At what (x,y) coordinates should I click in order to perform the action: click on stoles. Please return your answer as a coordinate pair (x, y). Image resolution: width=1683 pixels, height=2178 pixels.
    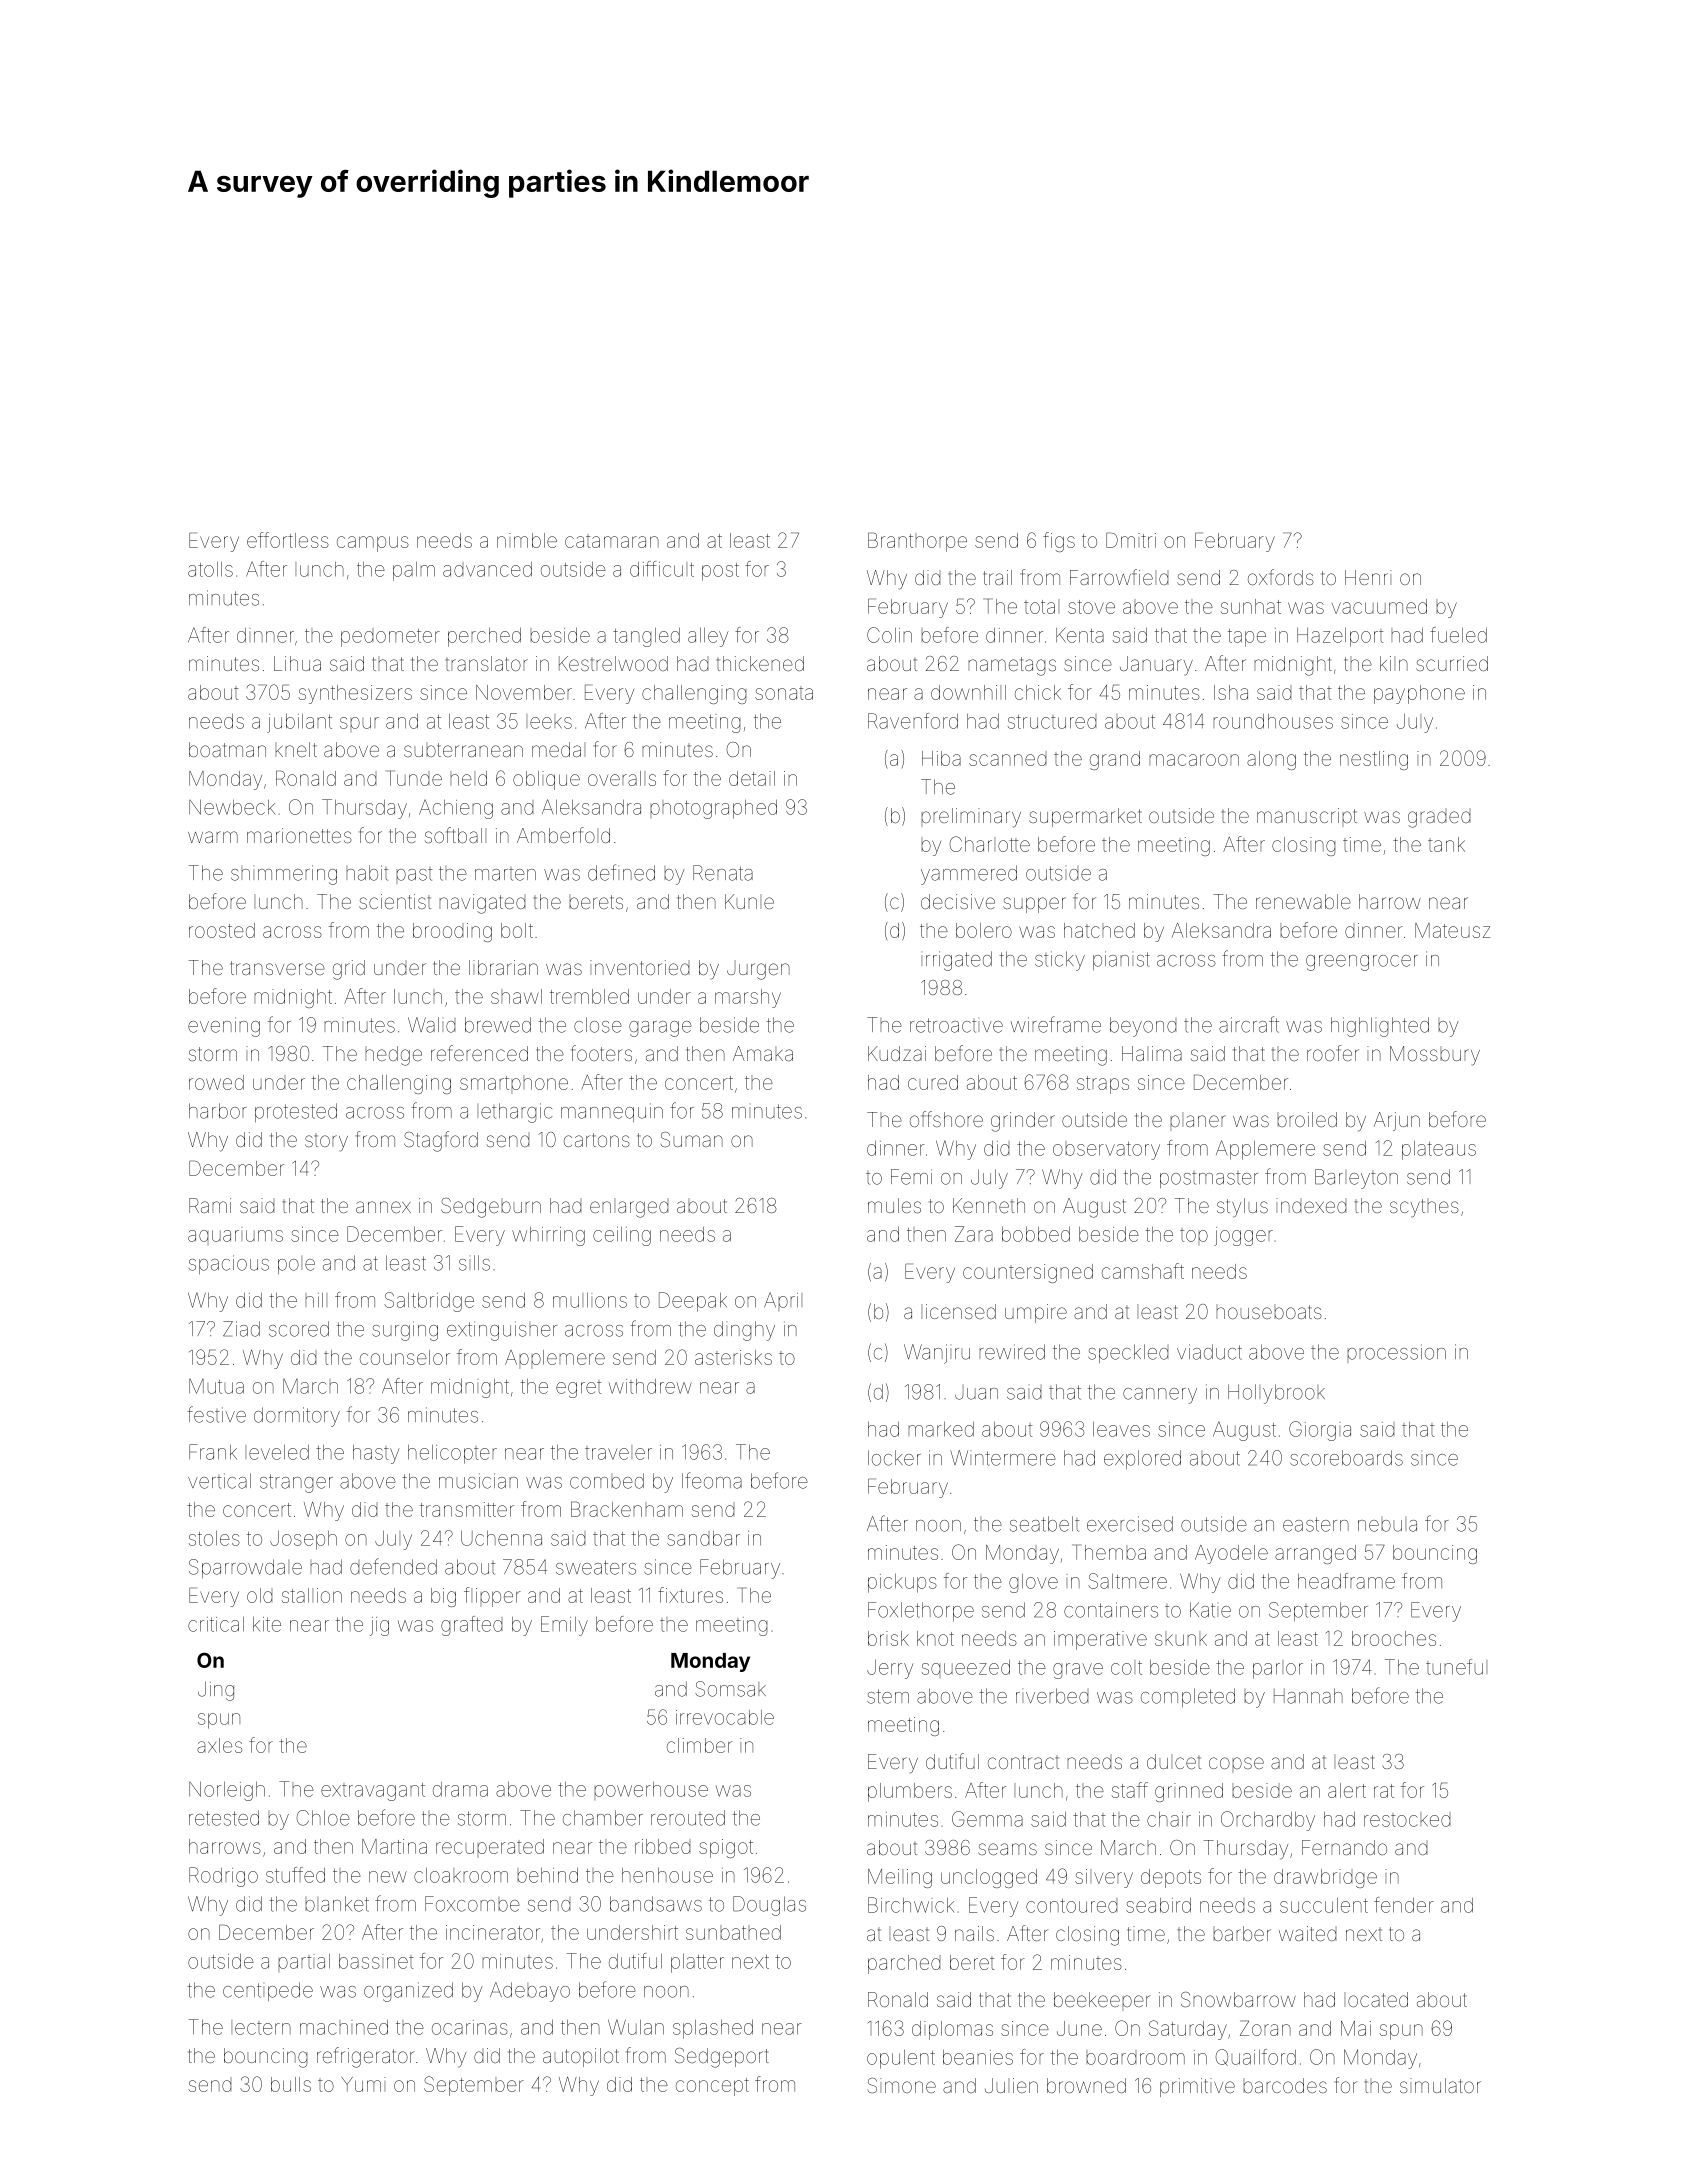
    Looking at the image, I should click on (214, 1538).
